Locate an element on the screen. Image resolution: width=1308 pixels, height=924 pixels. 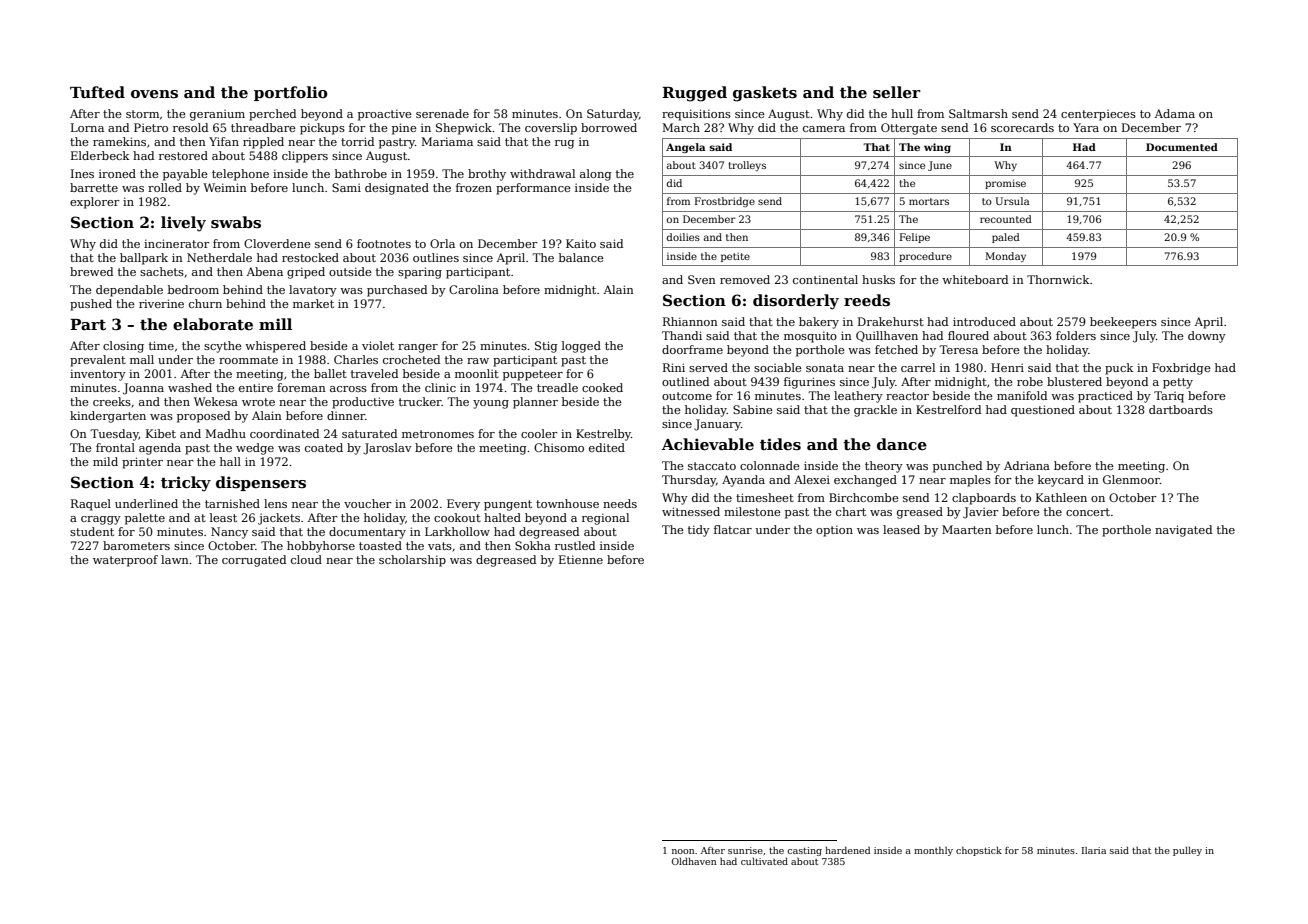
option is located at coordinates (834, 531).
